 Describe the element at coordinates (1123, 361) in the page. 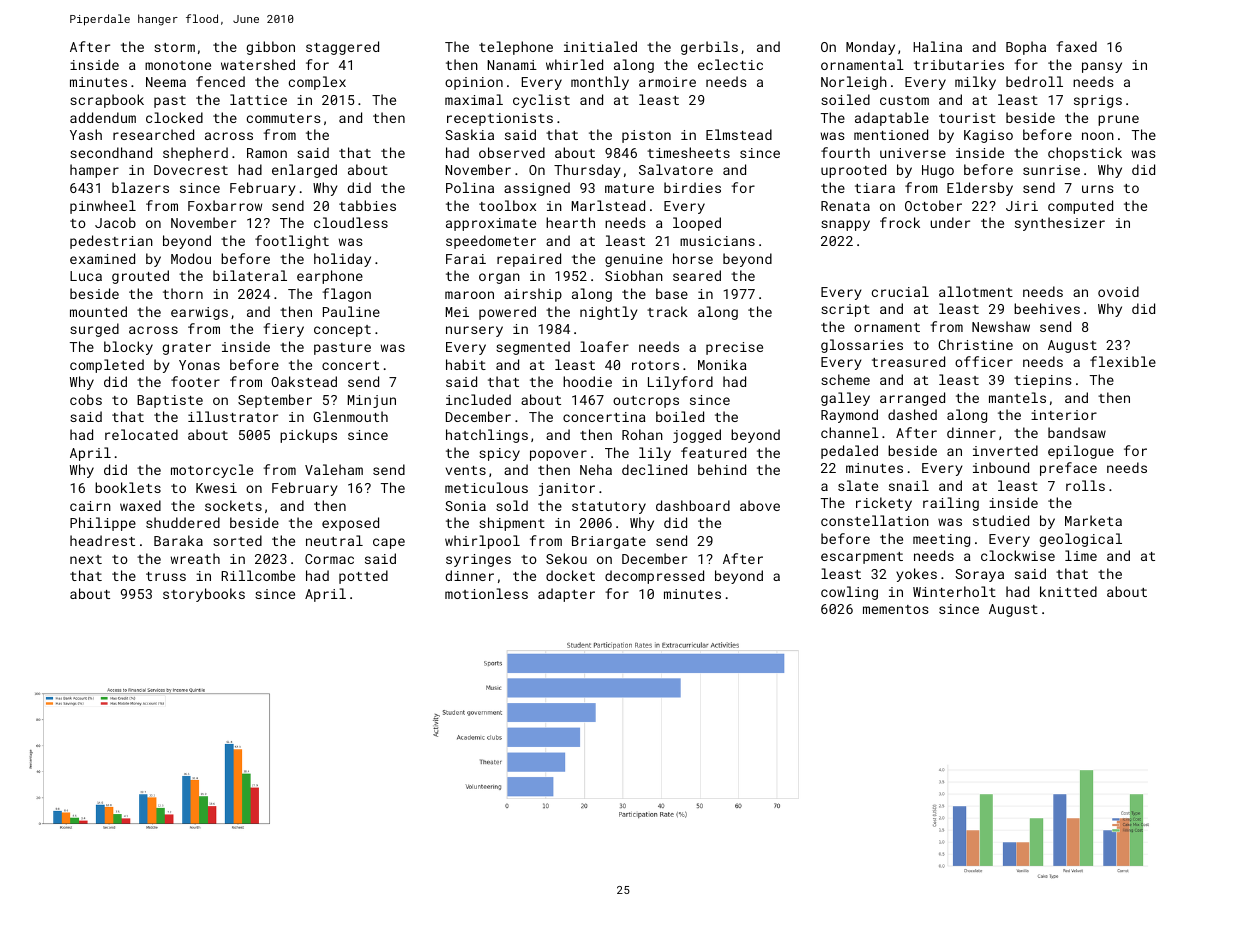

I see `flexible` at that location.
